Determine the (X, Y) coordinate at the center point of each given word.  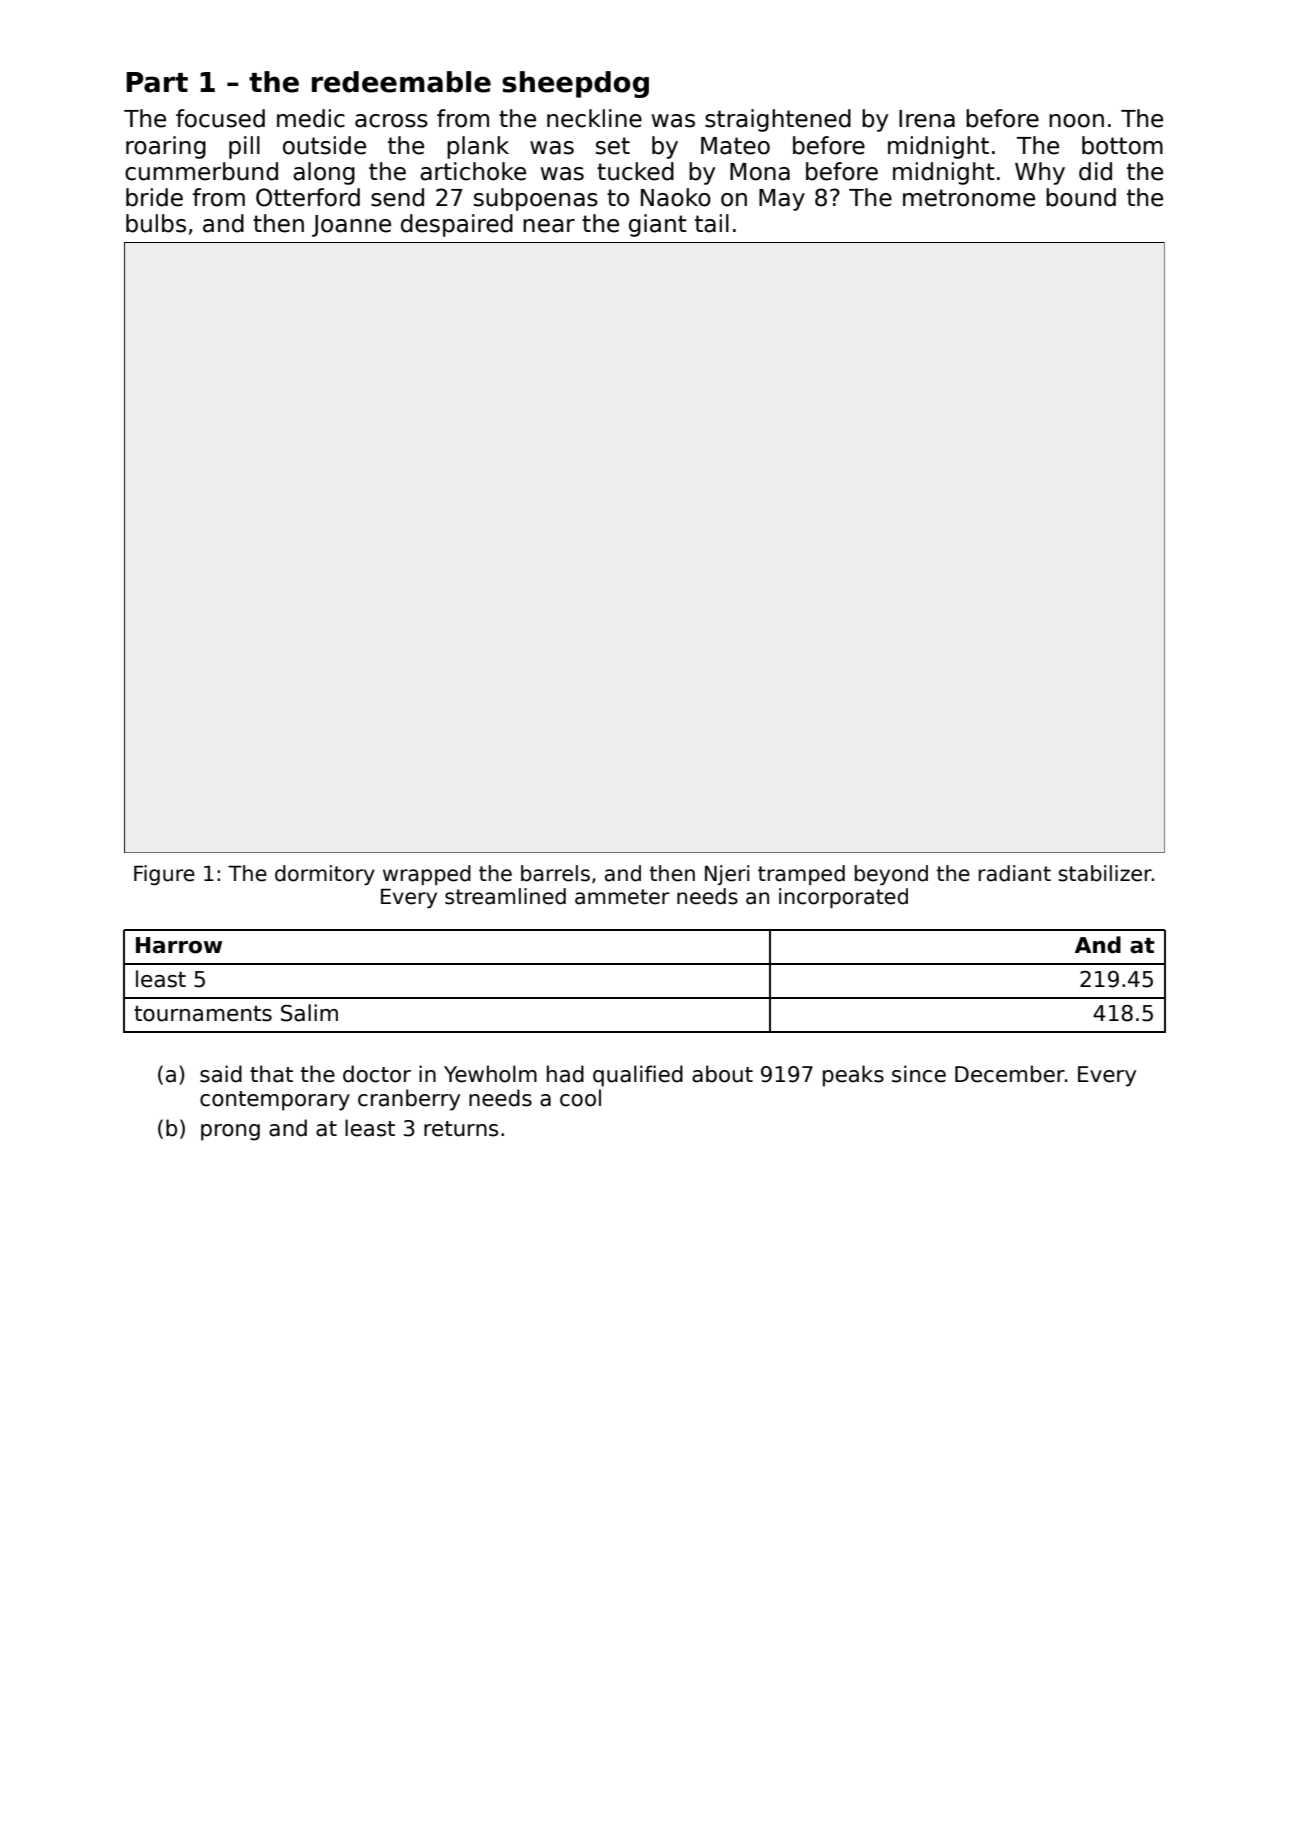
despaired (457, 225)
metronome (969, 198)
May (782, 200)
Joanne (351, 226)
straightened (778, 120)
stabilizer (1105, 873)
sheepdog (575, 84)
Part (157, 82)
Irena (927, 119)
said (221, 1074)
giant (658, 225)
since (919, 1074)
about (722, 1074)
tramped (801, 875)
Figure (164, 875)
